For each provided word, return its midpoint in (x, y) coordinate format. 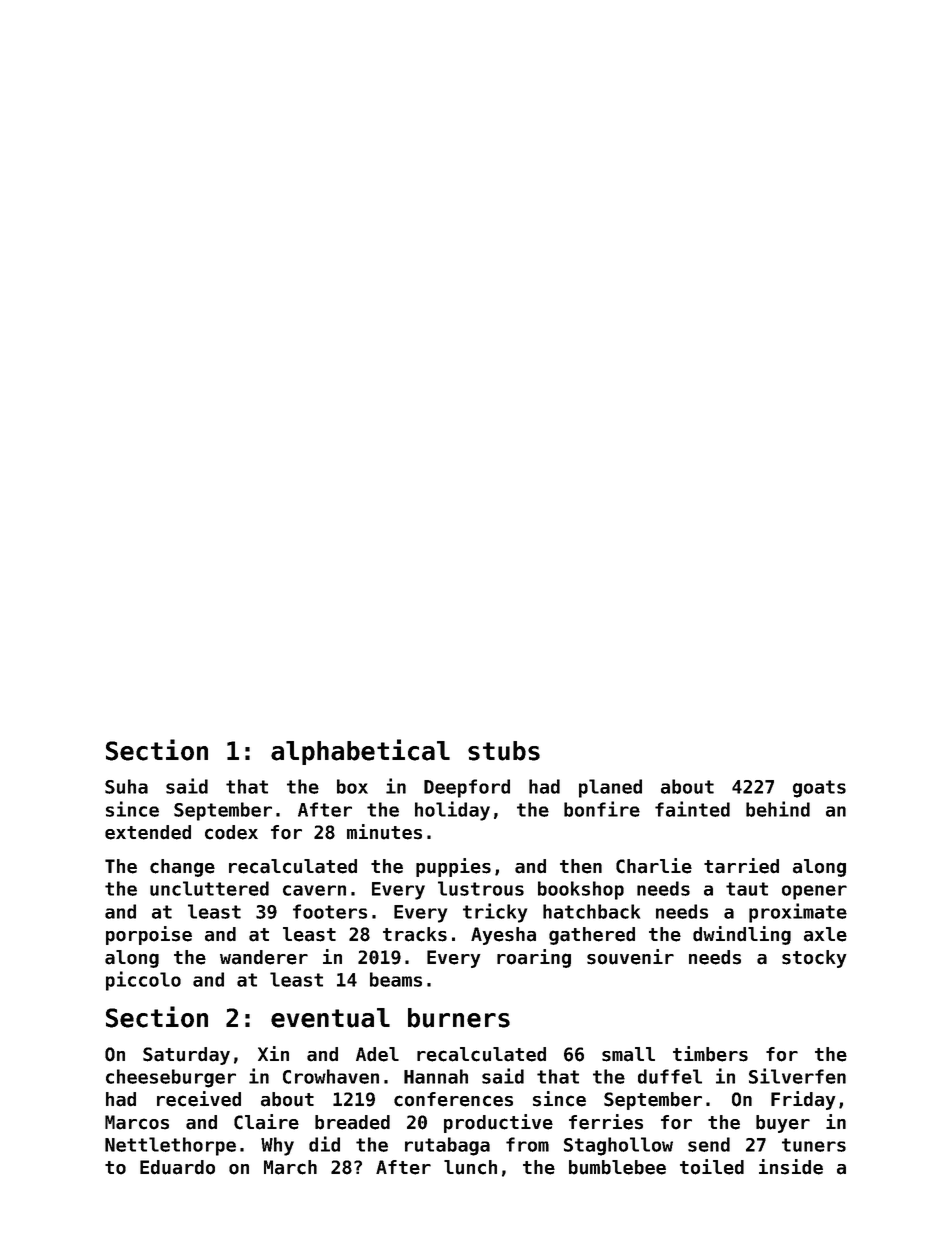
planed (610, 788)
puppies (453, 867)
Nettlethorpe (170, 1146)
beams (396, 979)
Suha (126, 786)
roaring (534, 958)
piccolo (143, 981)
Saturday (186, 1056)
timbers (710, 1054)
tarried (741, 866)
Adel (377, 1054)
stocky (814, 959)
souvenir (630, 957)
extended (148, 832)
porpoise (149, 935)
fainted (692, 809)
